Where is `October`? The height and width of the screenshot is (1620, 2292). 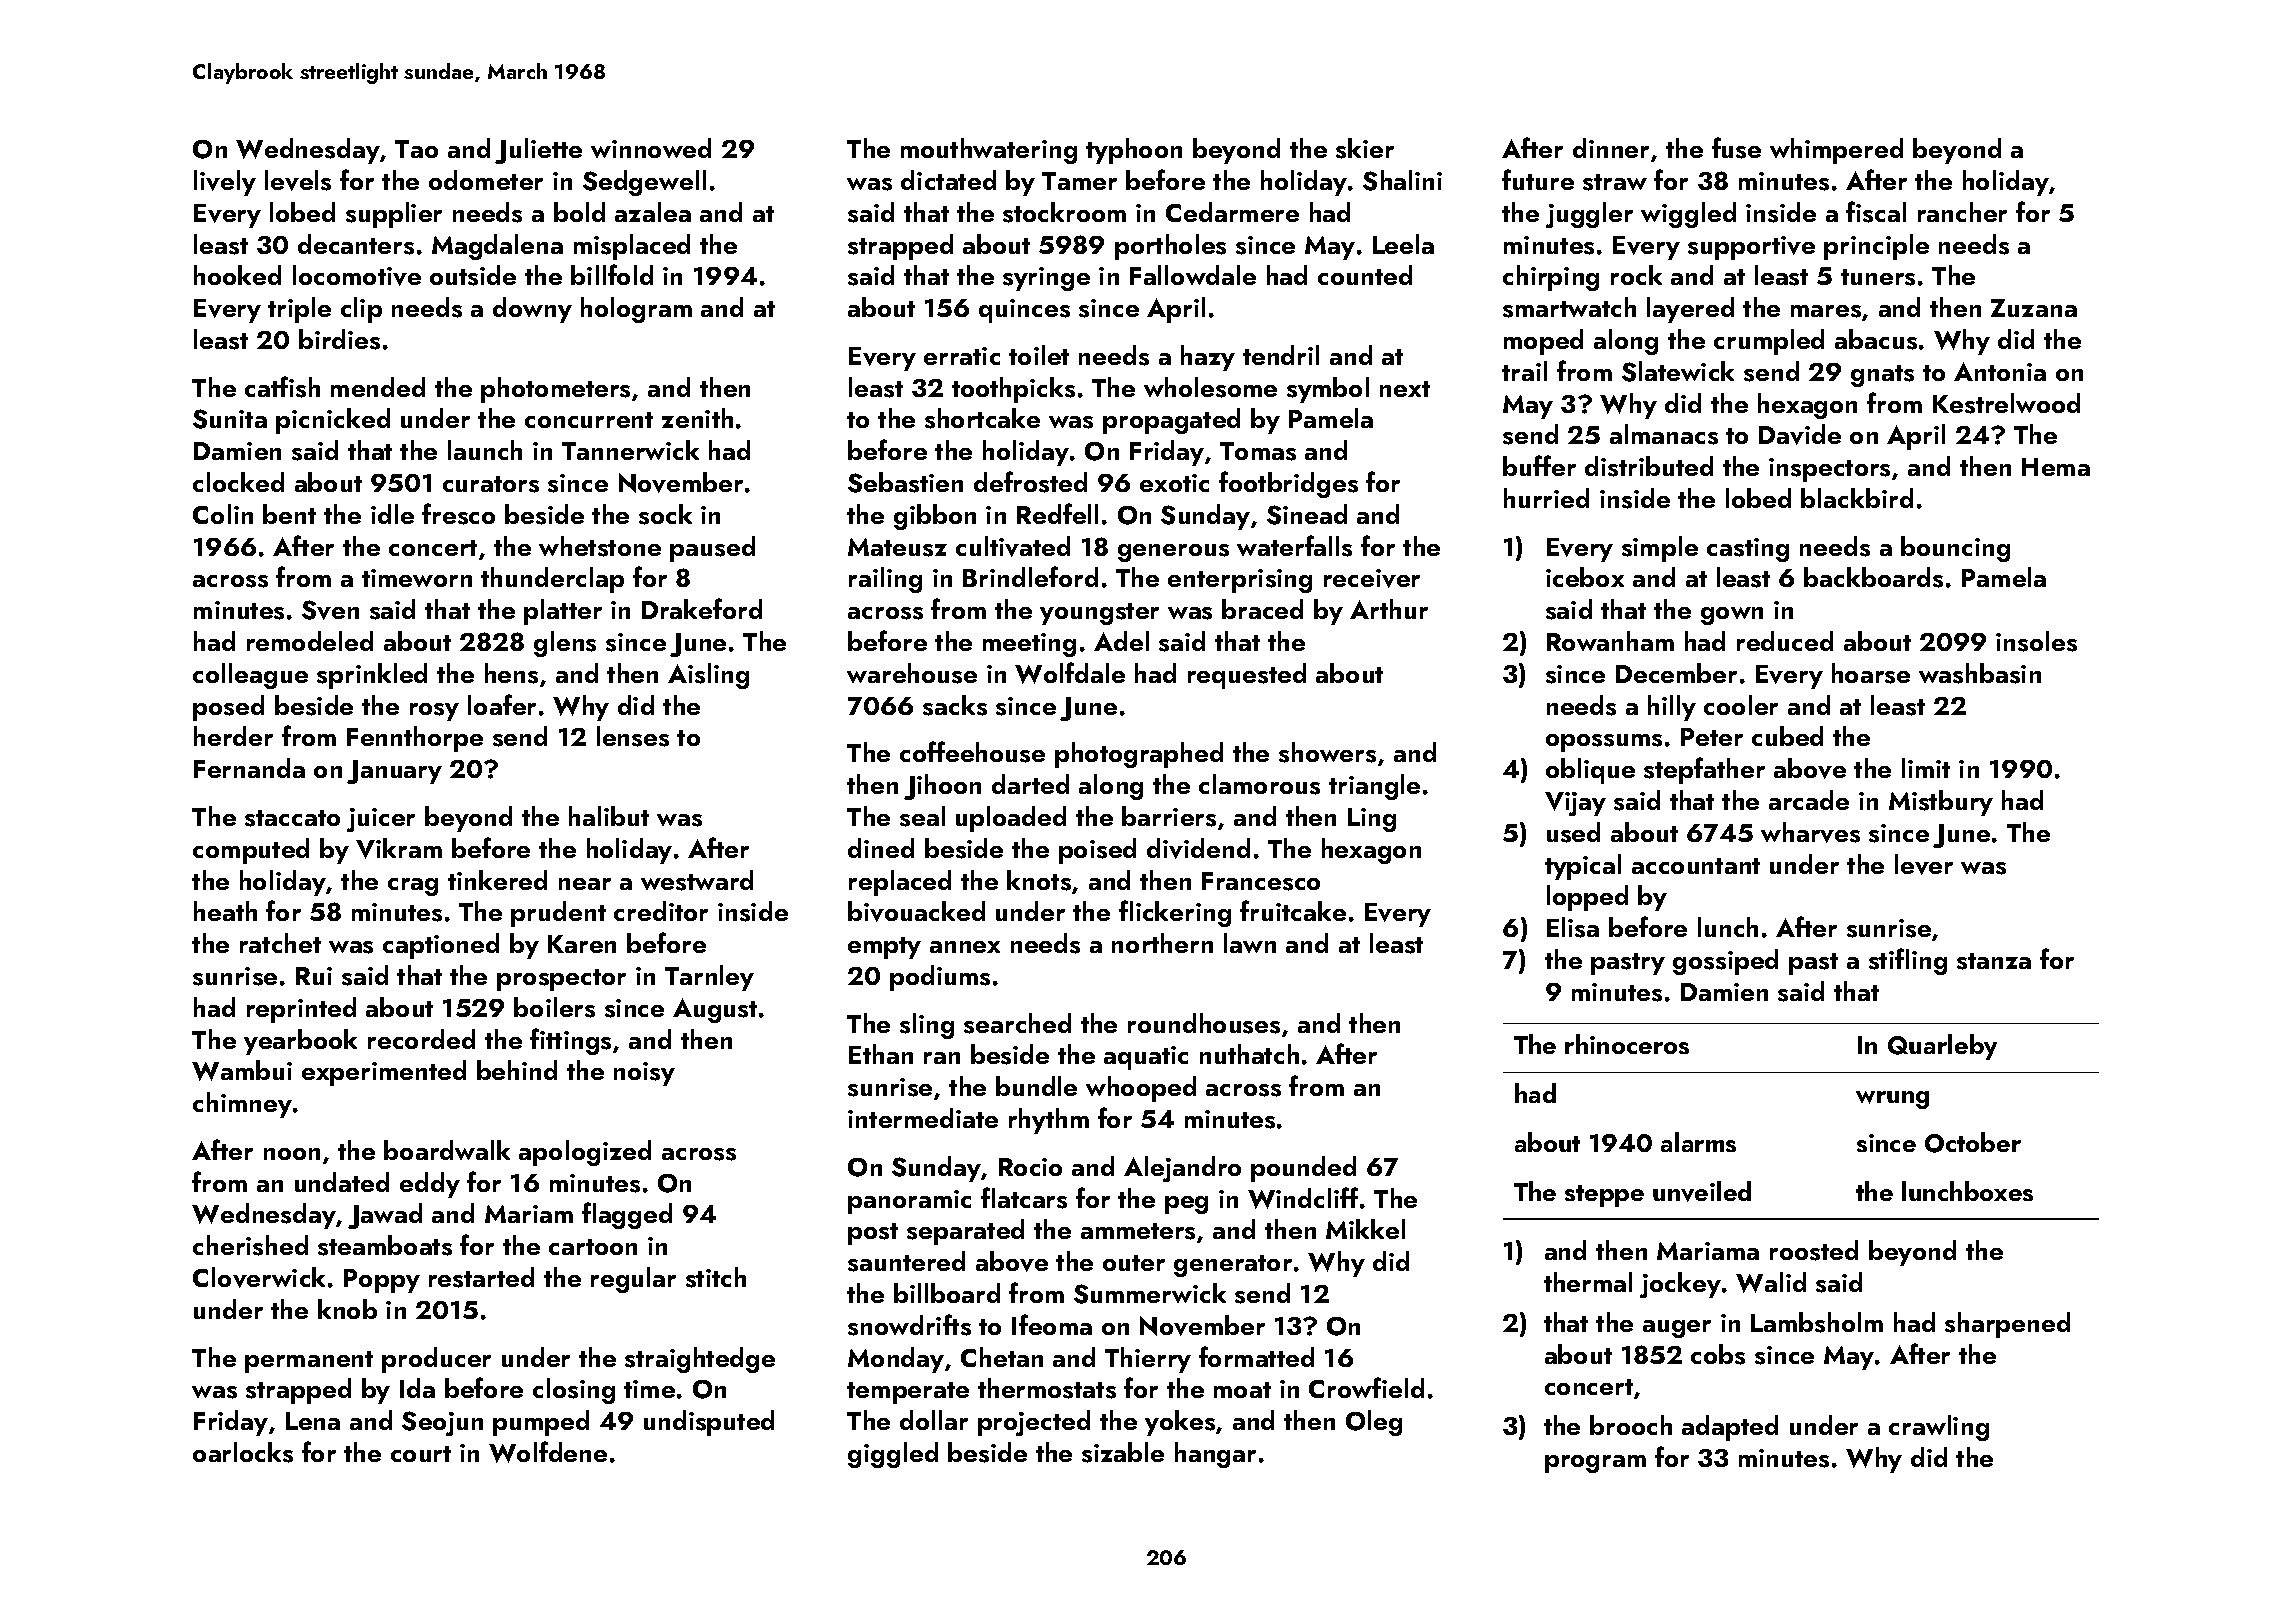 October is located at coordinates (1973, 1142).
